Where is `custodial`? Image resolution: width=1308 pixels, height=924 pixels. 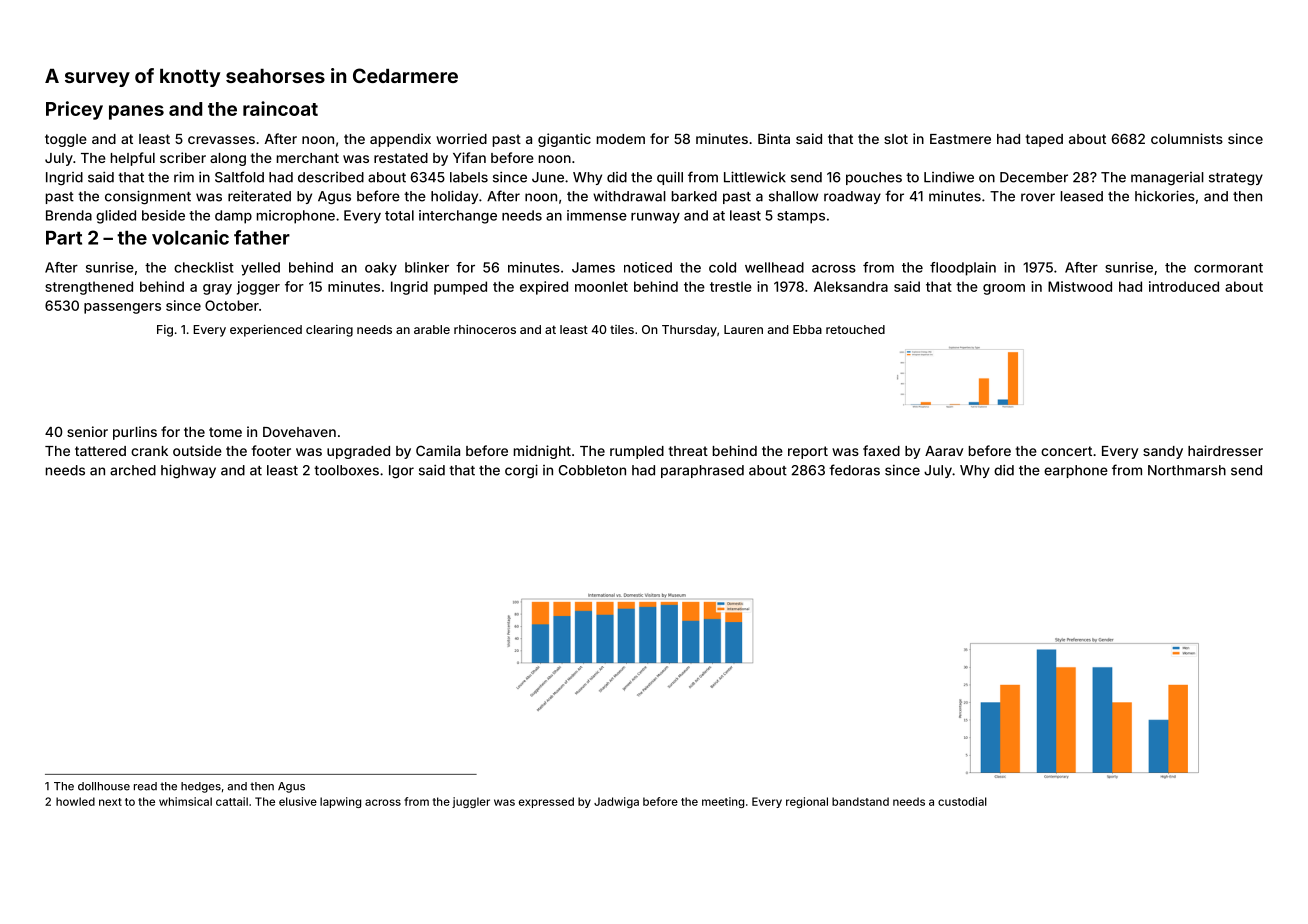 custodial is located at coordinates (962, 801).
